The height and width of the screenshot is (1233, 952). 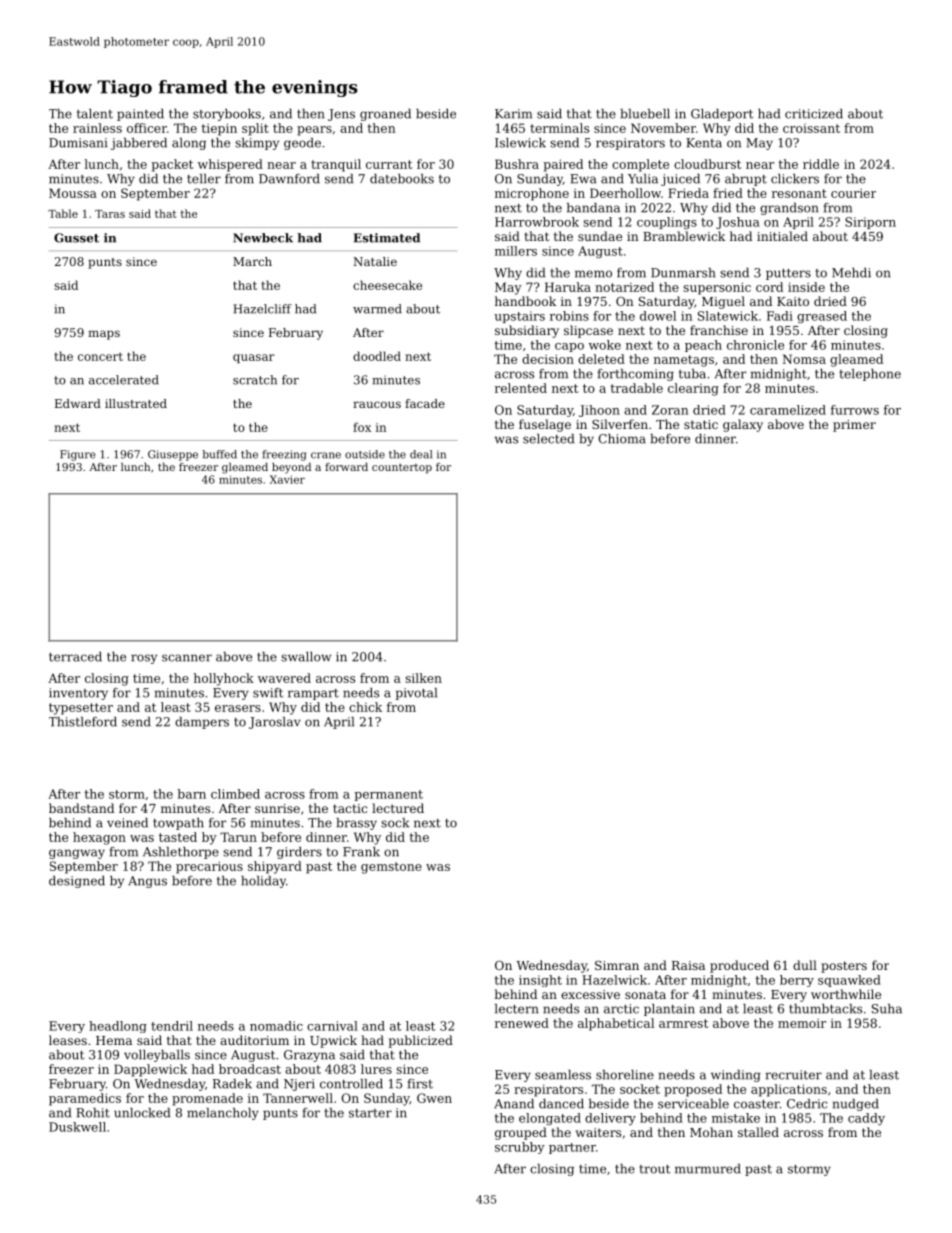 I want to click on Jaroslav, so click(x=275, y=723).
